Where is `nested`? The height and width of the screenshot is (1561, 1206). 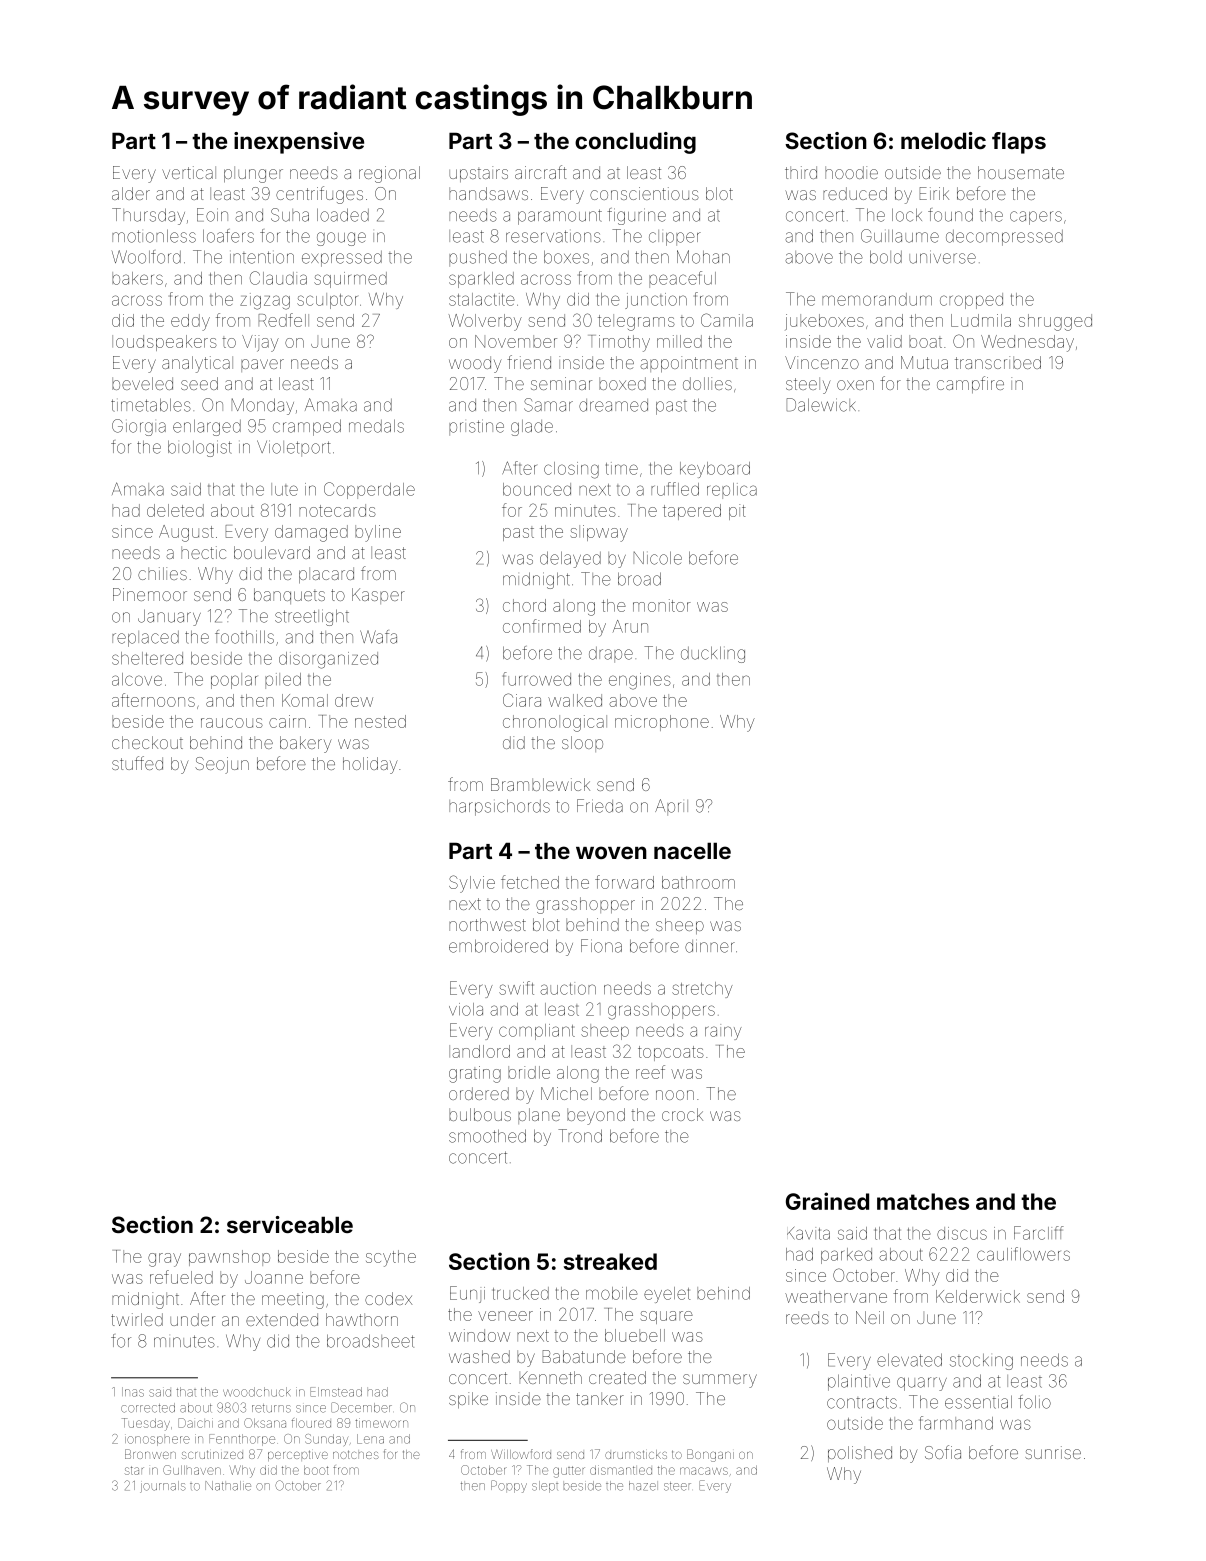 nested is located at coordinates (380, 721).
